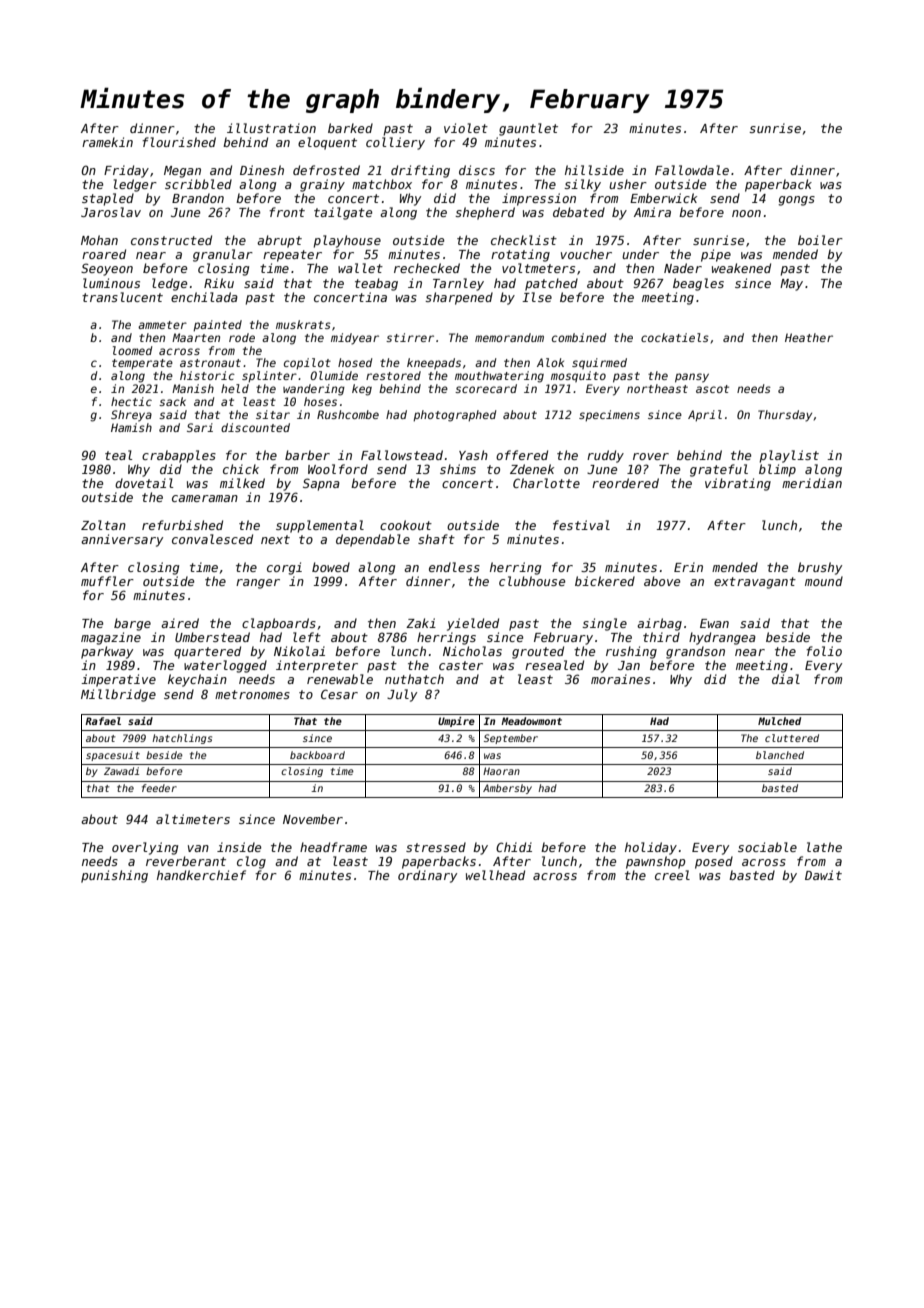 The image size is (924, 1308). I want to click on enchilada, so click(204, 297).
